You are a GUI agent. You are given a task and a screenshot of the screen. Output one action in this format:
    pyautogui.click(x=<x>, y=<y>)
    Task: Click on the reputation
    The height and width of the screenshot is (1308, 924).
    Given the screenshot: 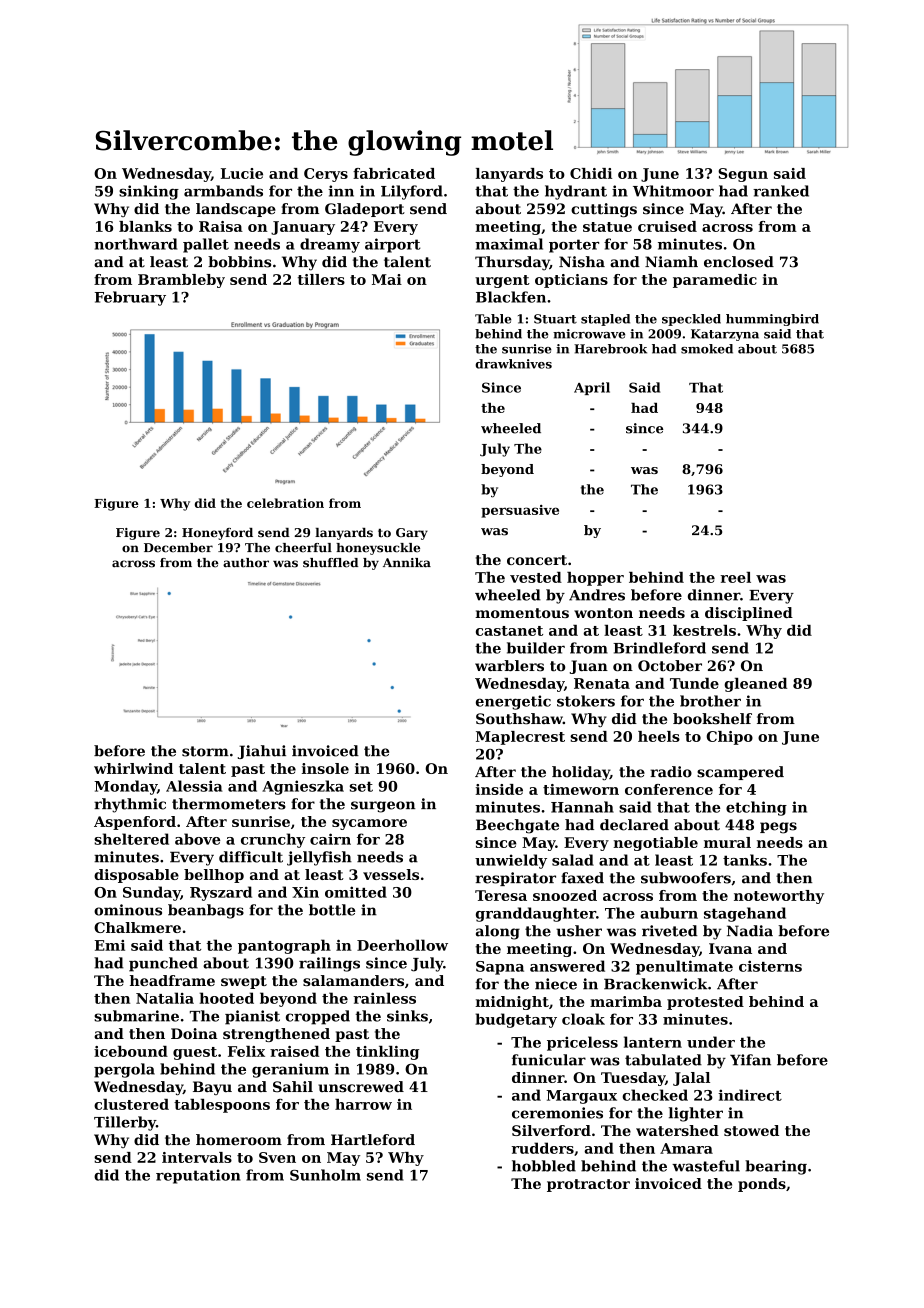 What is the action you would take?
    pyautogui.click(x=198, y=1176)
